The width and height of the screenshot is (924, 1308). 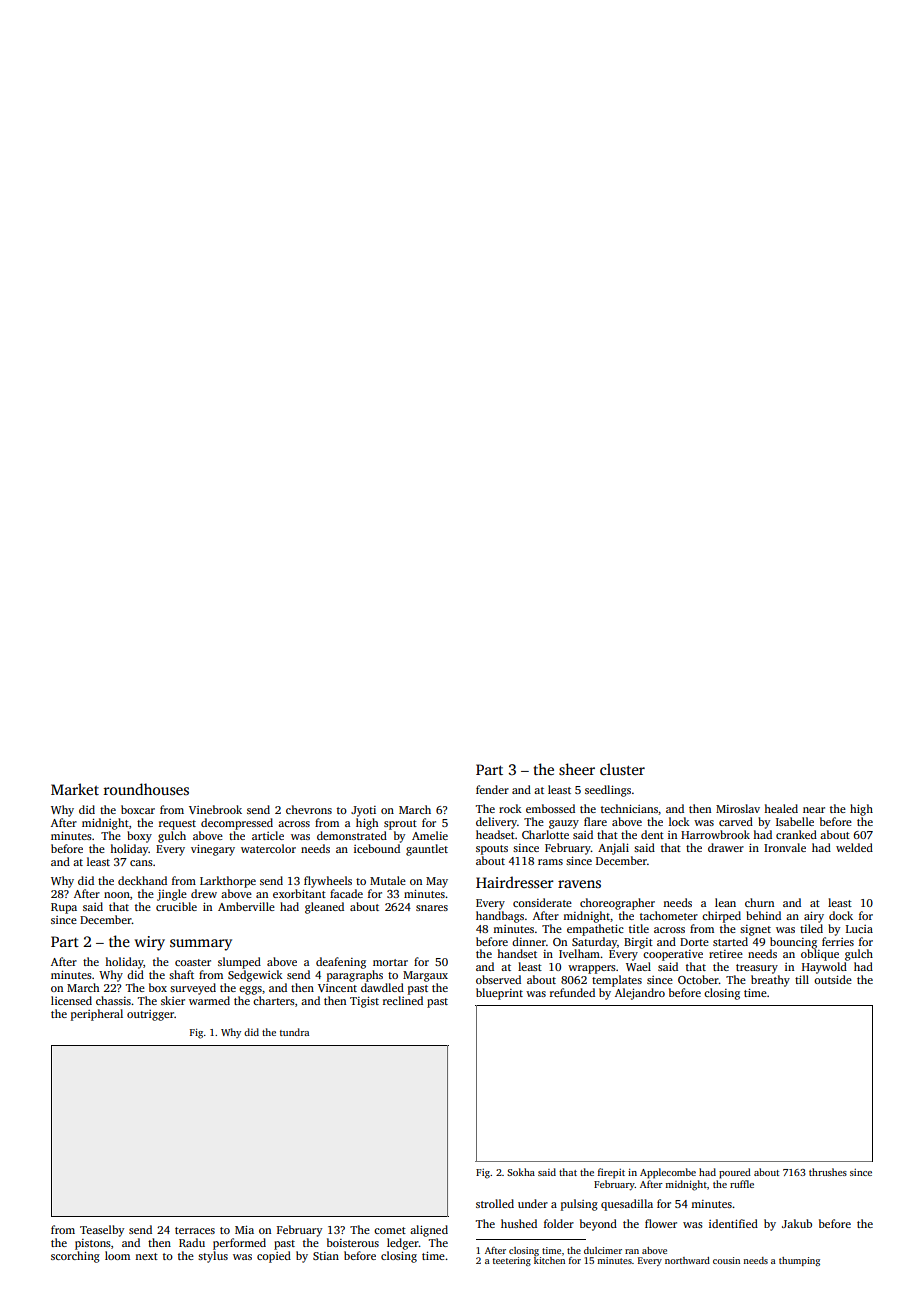 I want to click on terraces, so click(x=195, y=1230).
